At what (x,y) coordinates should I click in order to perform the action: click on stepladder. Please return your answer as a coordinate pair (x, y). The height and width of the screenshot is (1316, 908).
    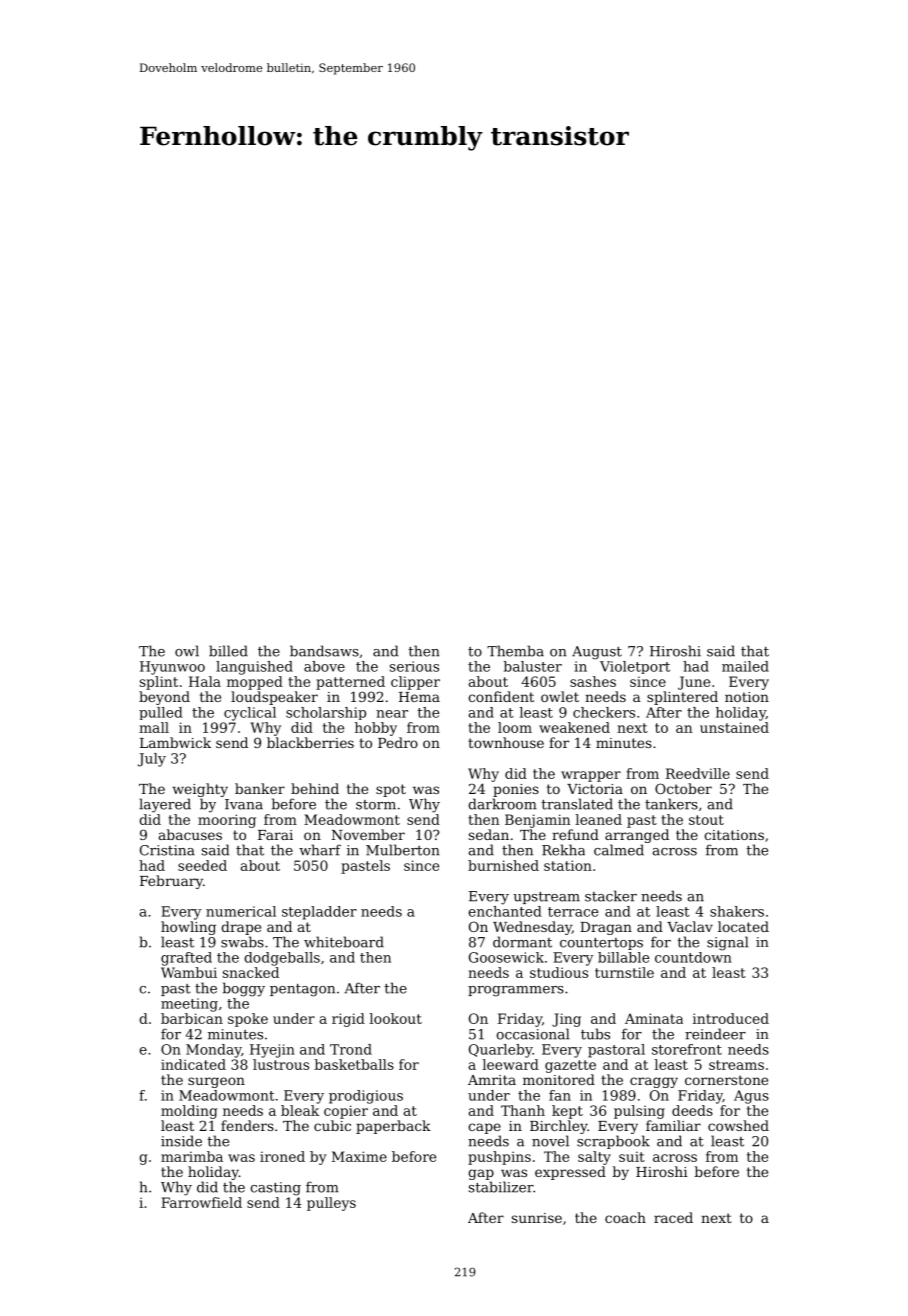
    Looking at the image, I should click on (319, 913).
